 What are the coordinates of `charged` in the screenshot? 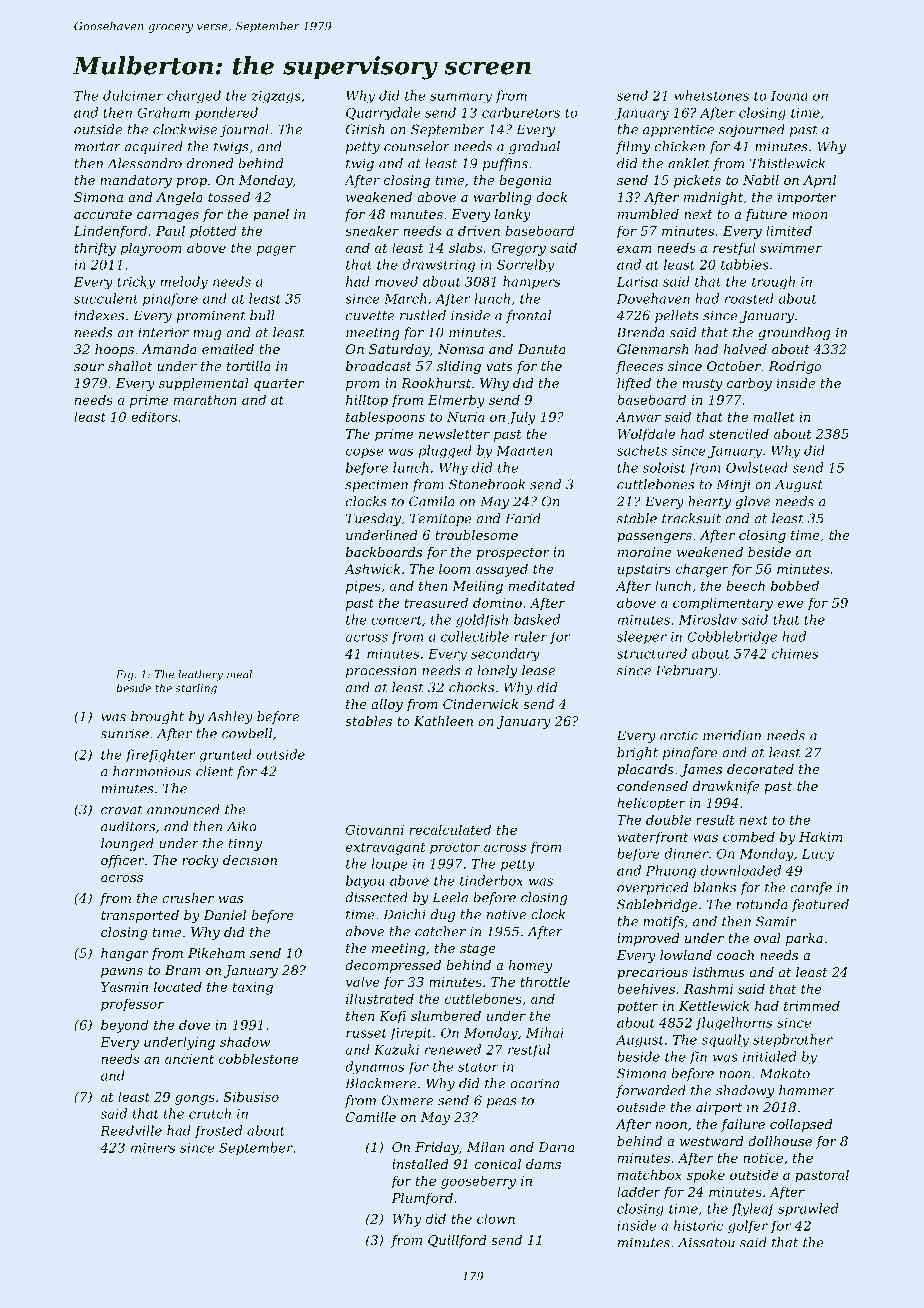 It's located at (194, 97).
